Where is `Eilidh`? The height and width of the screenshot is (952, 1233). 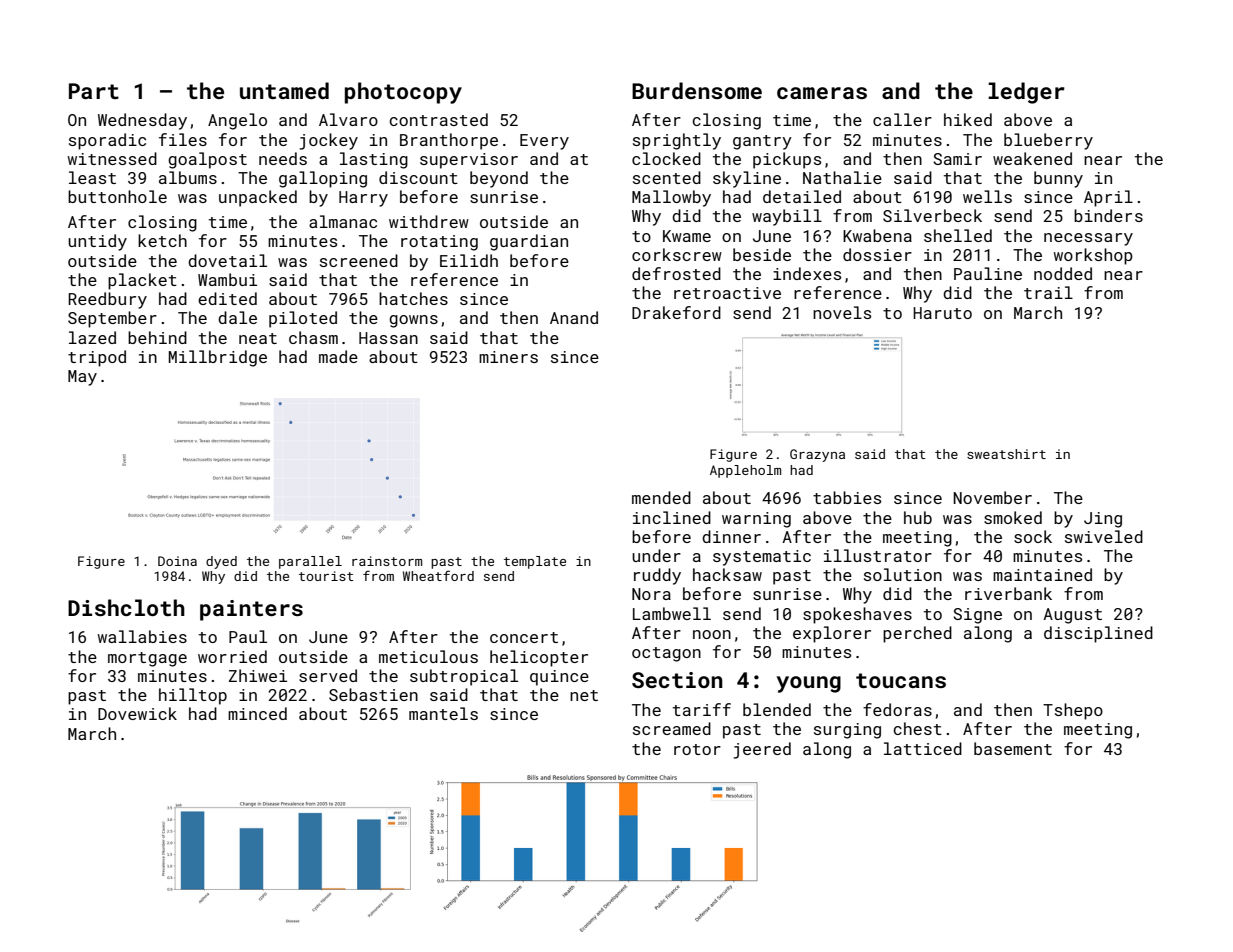 Eilidh is located at coordinates (469, 260).
